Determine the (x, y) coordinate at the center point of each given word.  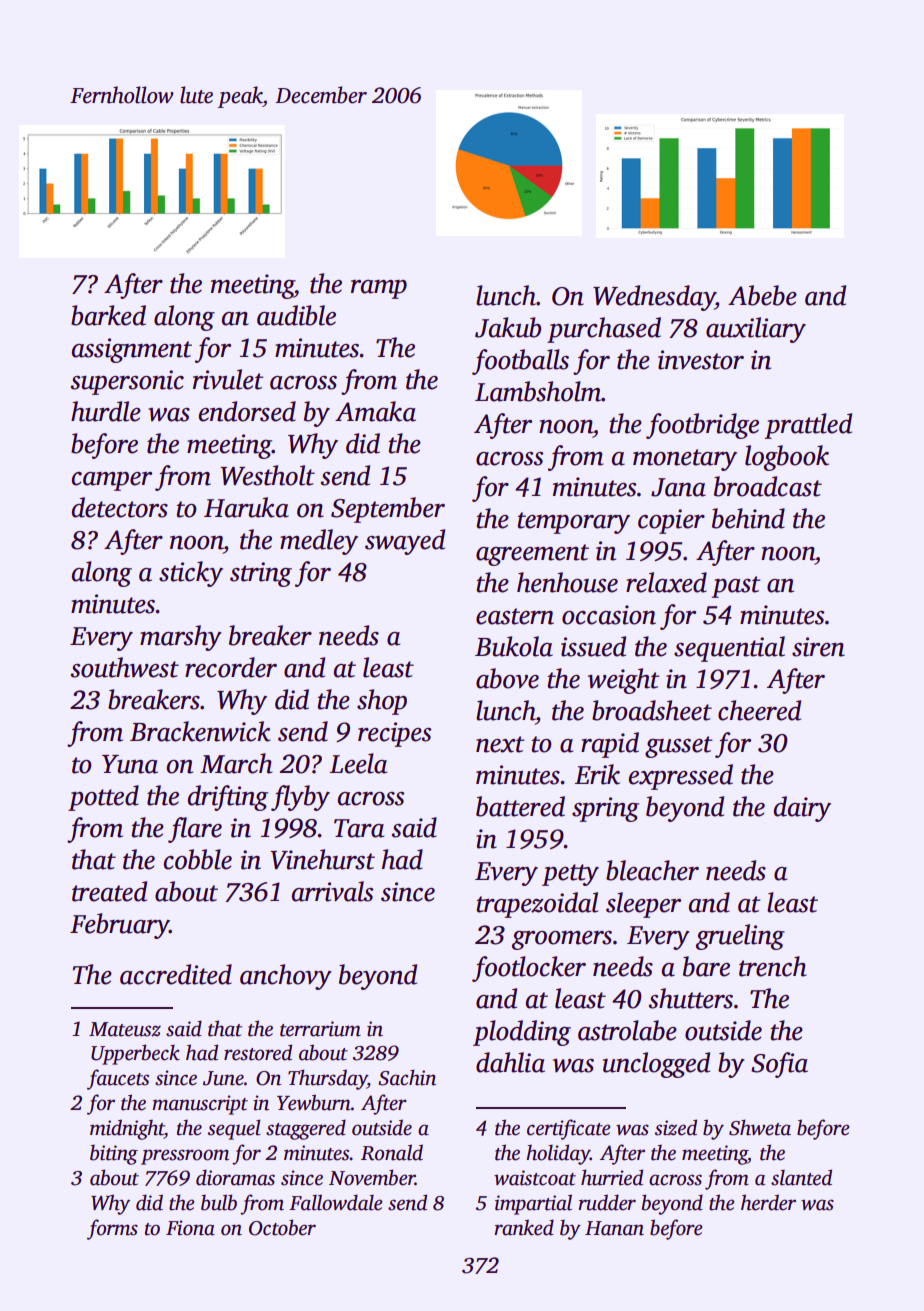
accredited (176, 974)
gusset (679, 747)
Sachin (407, 1077)
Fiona (190, 1228)
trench (773, 966)
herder (768, 1202)
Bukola (514, 646)
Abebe (762, 295)
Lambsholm (538, 391)
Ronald (392, 1152)
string (261, 574)
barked (108, 315)
